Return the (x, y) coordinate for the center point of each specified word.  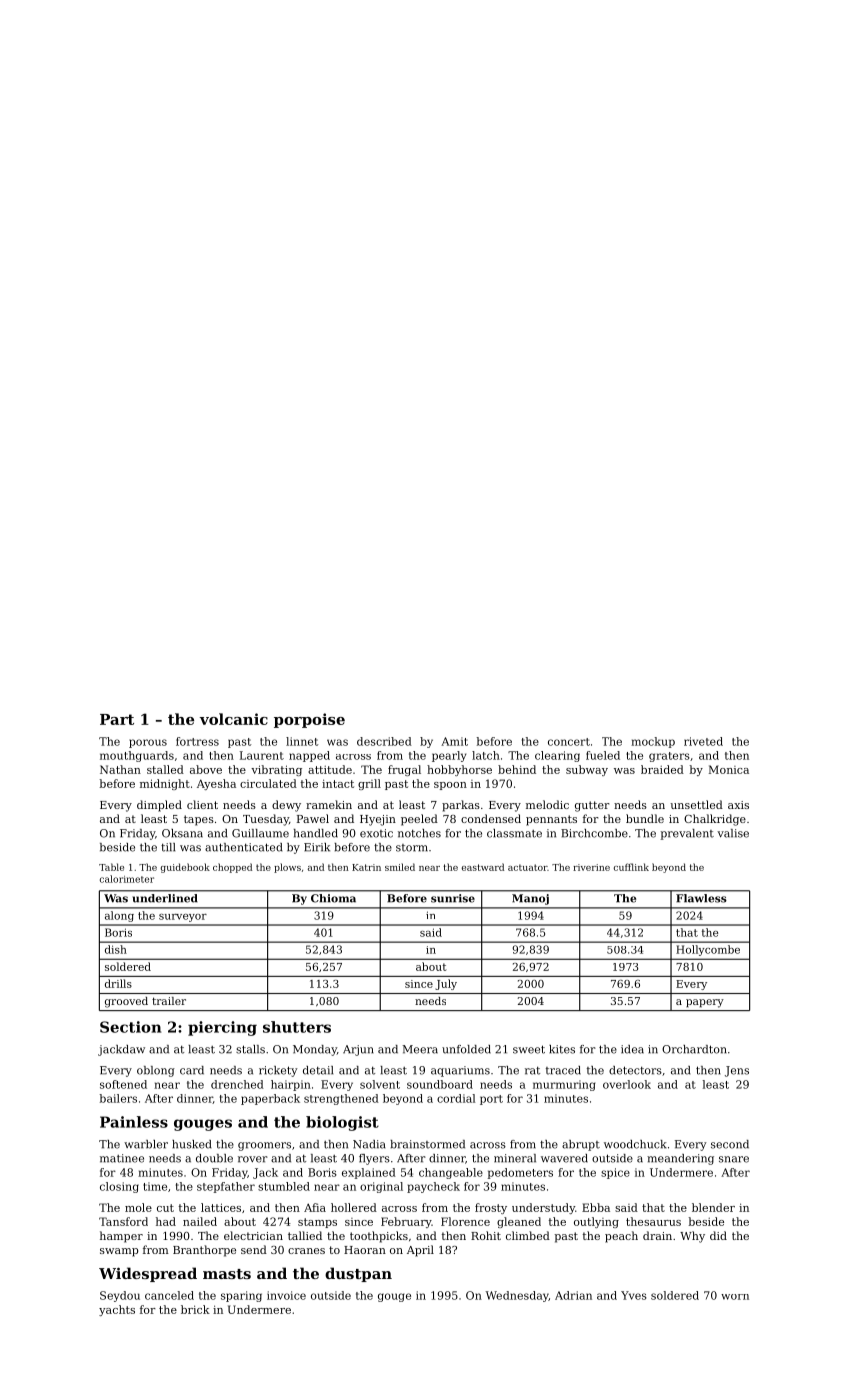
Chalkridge (715, 820)
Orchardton (694, 1049)
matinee (122, 1158)
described (384, 741)
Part (117, 719)
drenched (237, 1084)
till (168, 847)
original (381, 1187)
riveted (703, 741)
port (491, 1100)
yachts (117, 1310)
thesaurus (653, 1221)
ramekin (329, 804)
